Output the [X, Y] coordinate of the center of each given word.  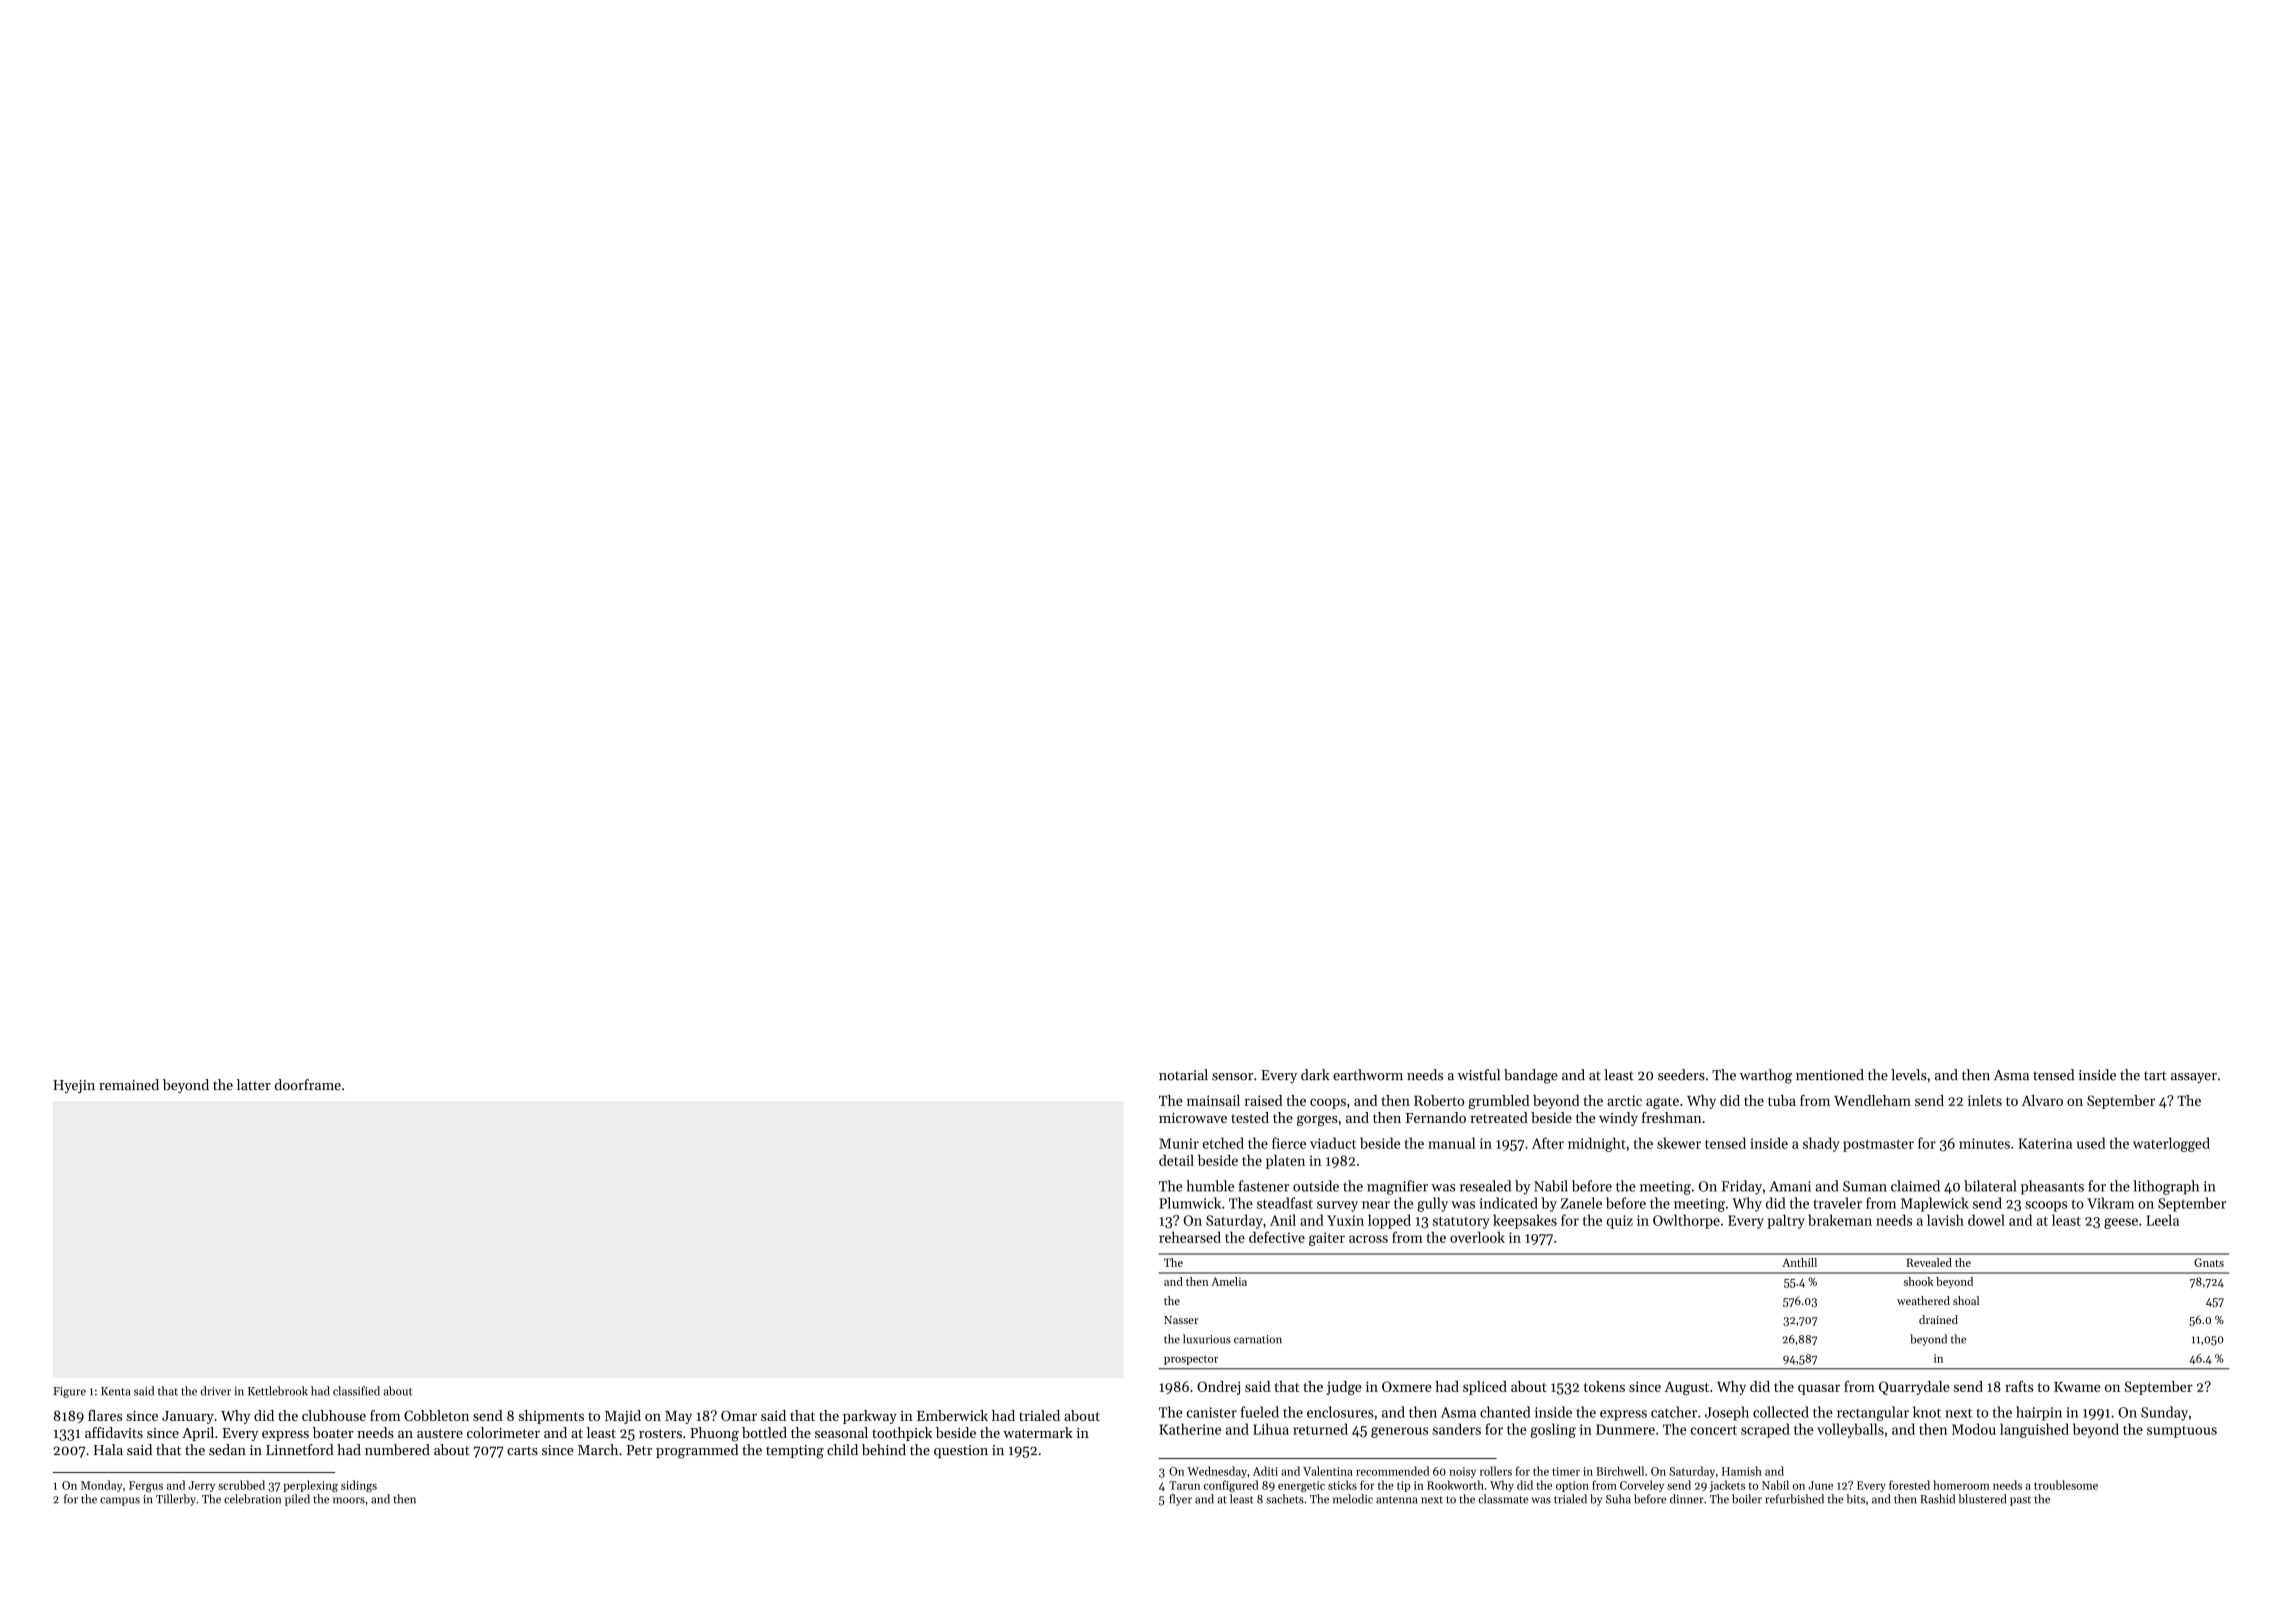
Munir [1179, 1143]
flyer [1180, 1500]
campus [120, 1501]
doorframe [308, 1085]
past [2020, 1501]
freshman [1672, 1117]
